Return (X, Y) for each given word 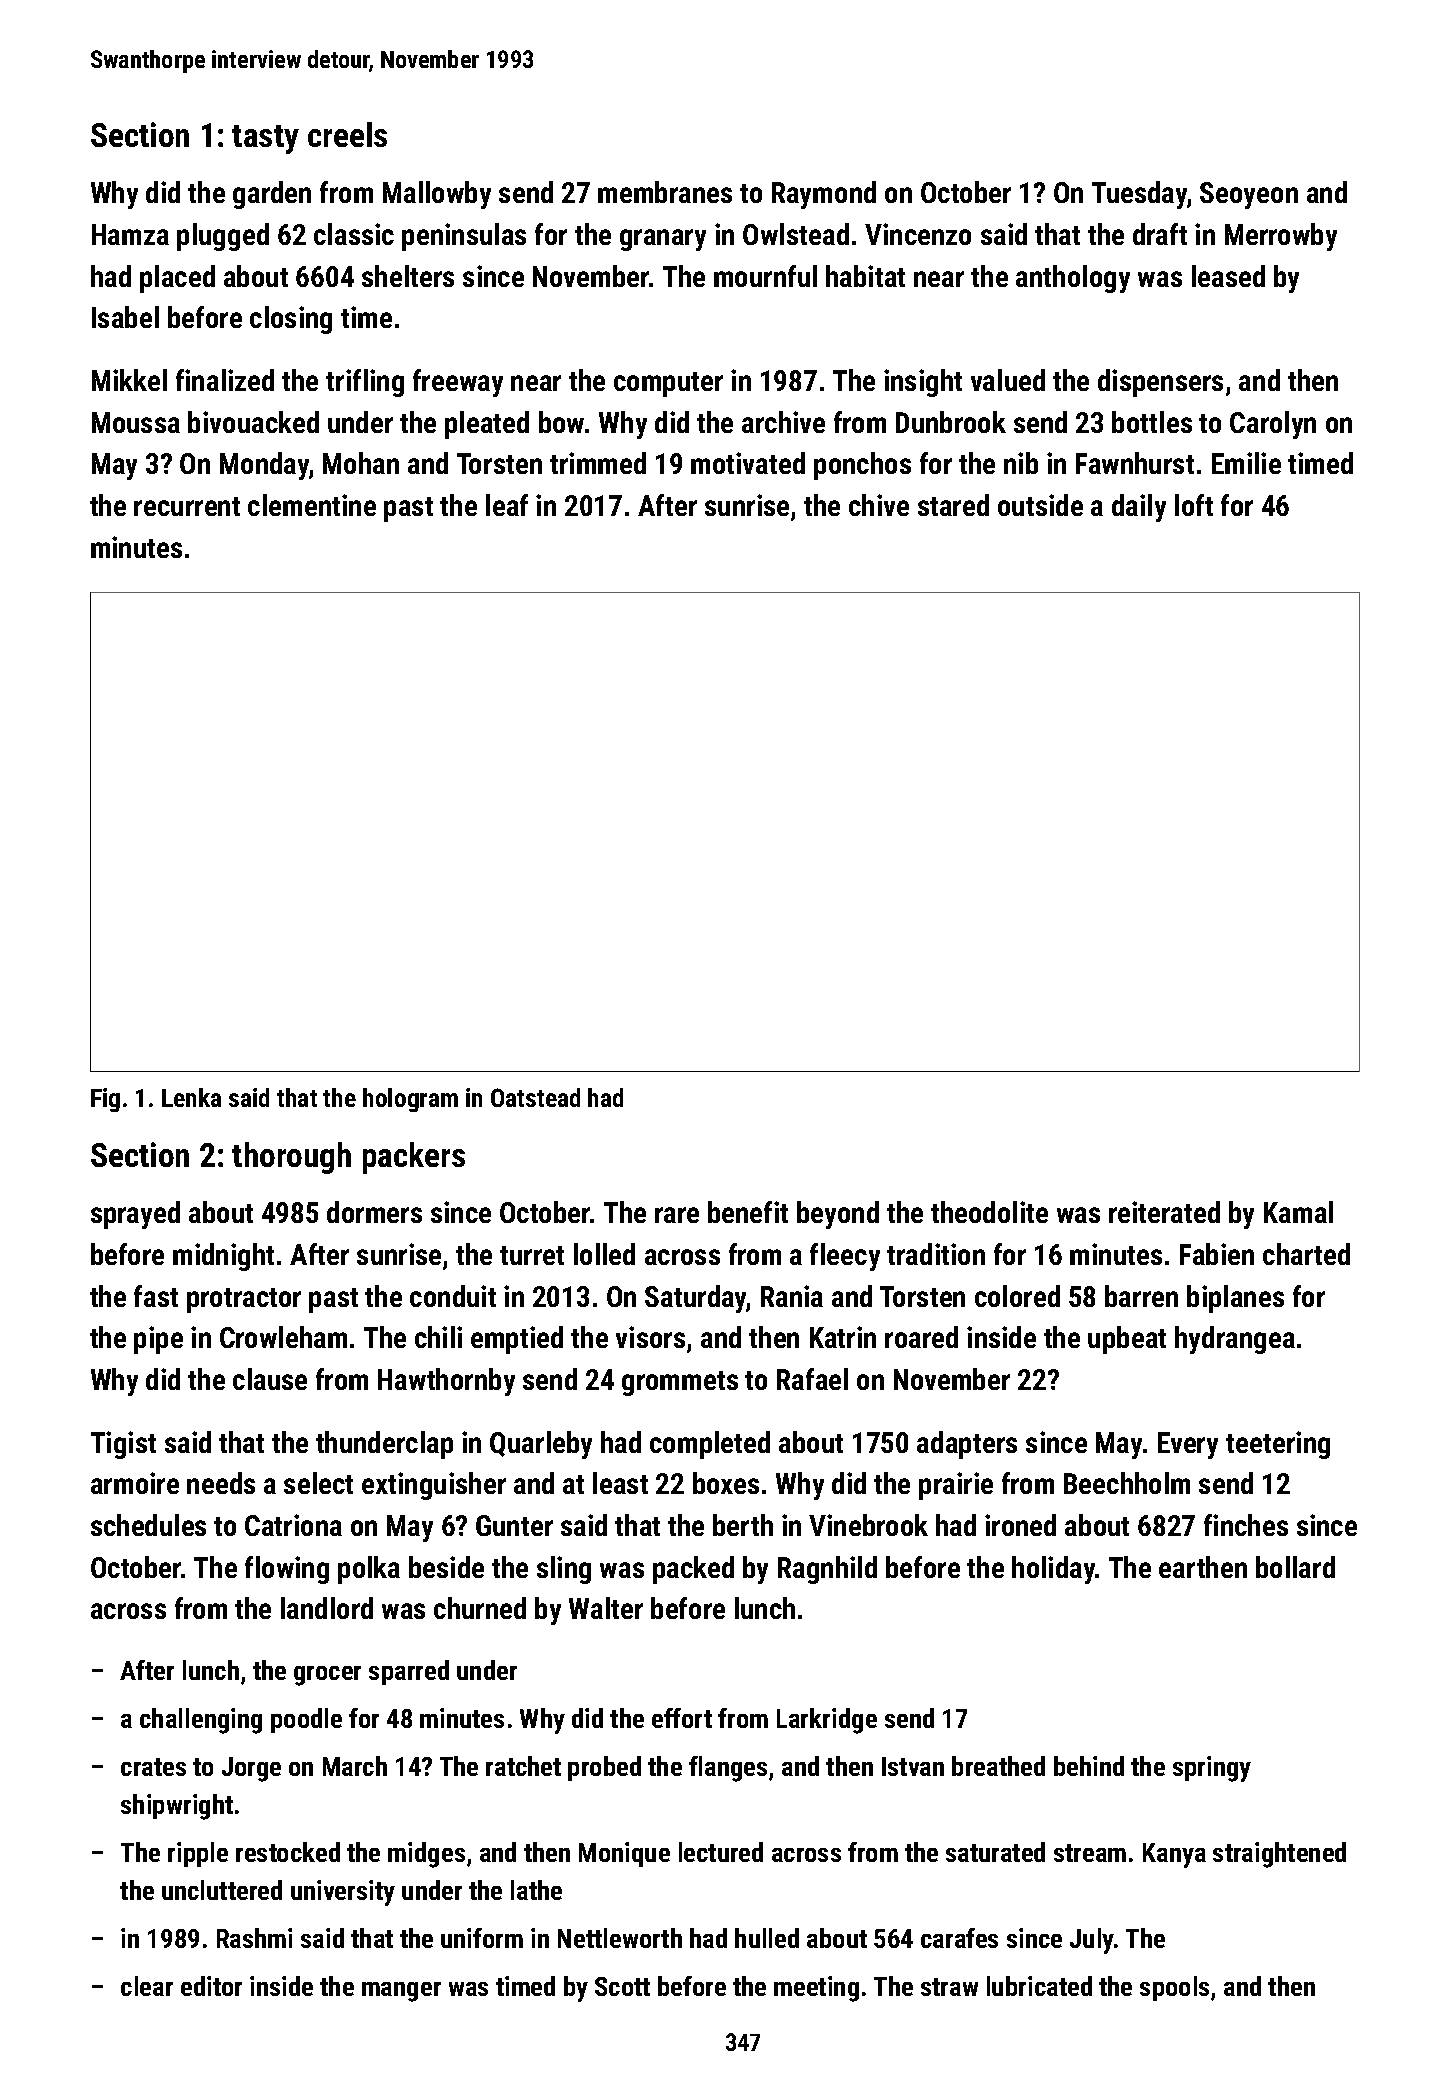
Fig (105, 1100)
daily (1139, 508)
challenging (201, 1721)
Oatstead (535, 1097)
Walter (606, 1608)
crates (153, 1767)
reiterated (1164, 1212)
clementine (312, 505)
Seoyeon (1249, 195)
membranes (665, 192)
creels (347, 134)
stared (953, 505)
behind (1089, 1766)
